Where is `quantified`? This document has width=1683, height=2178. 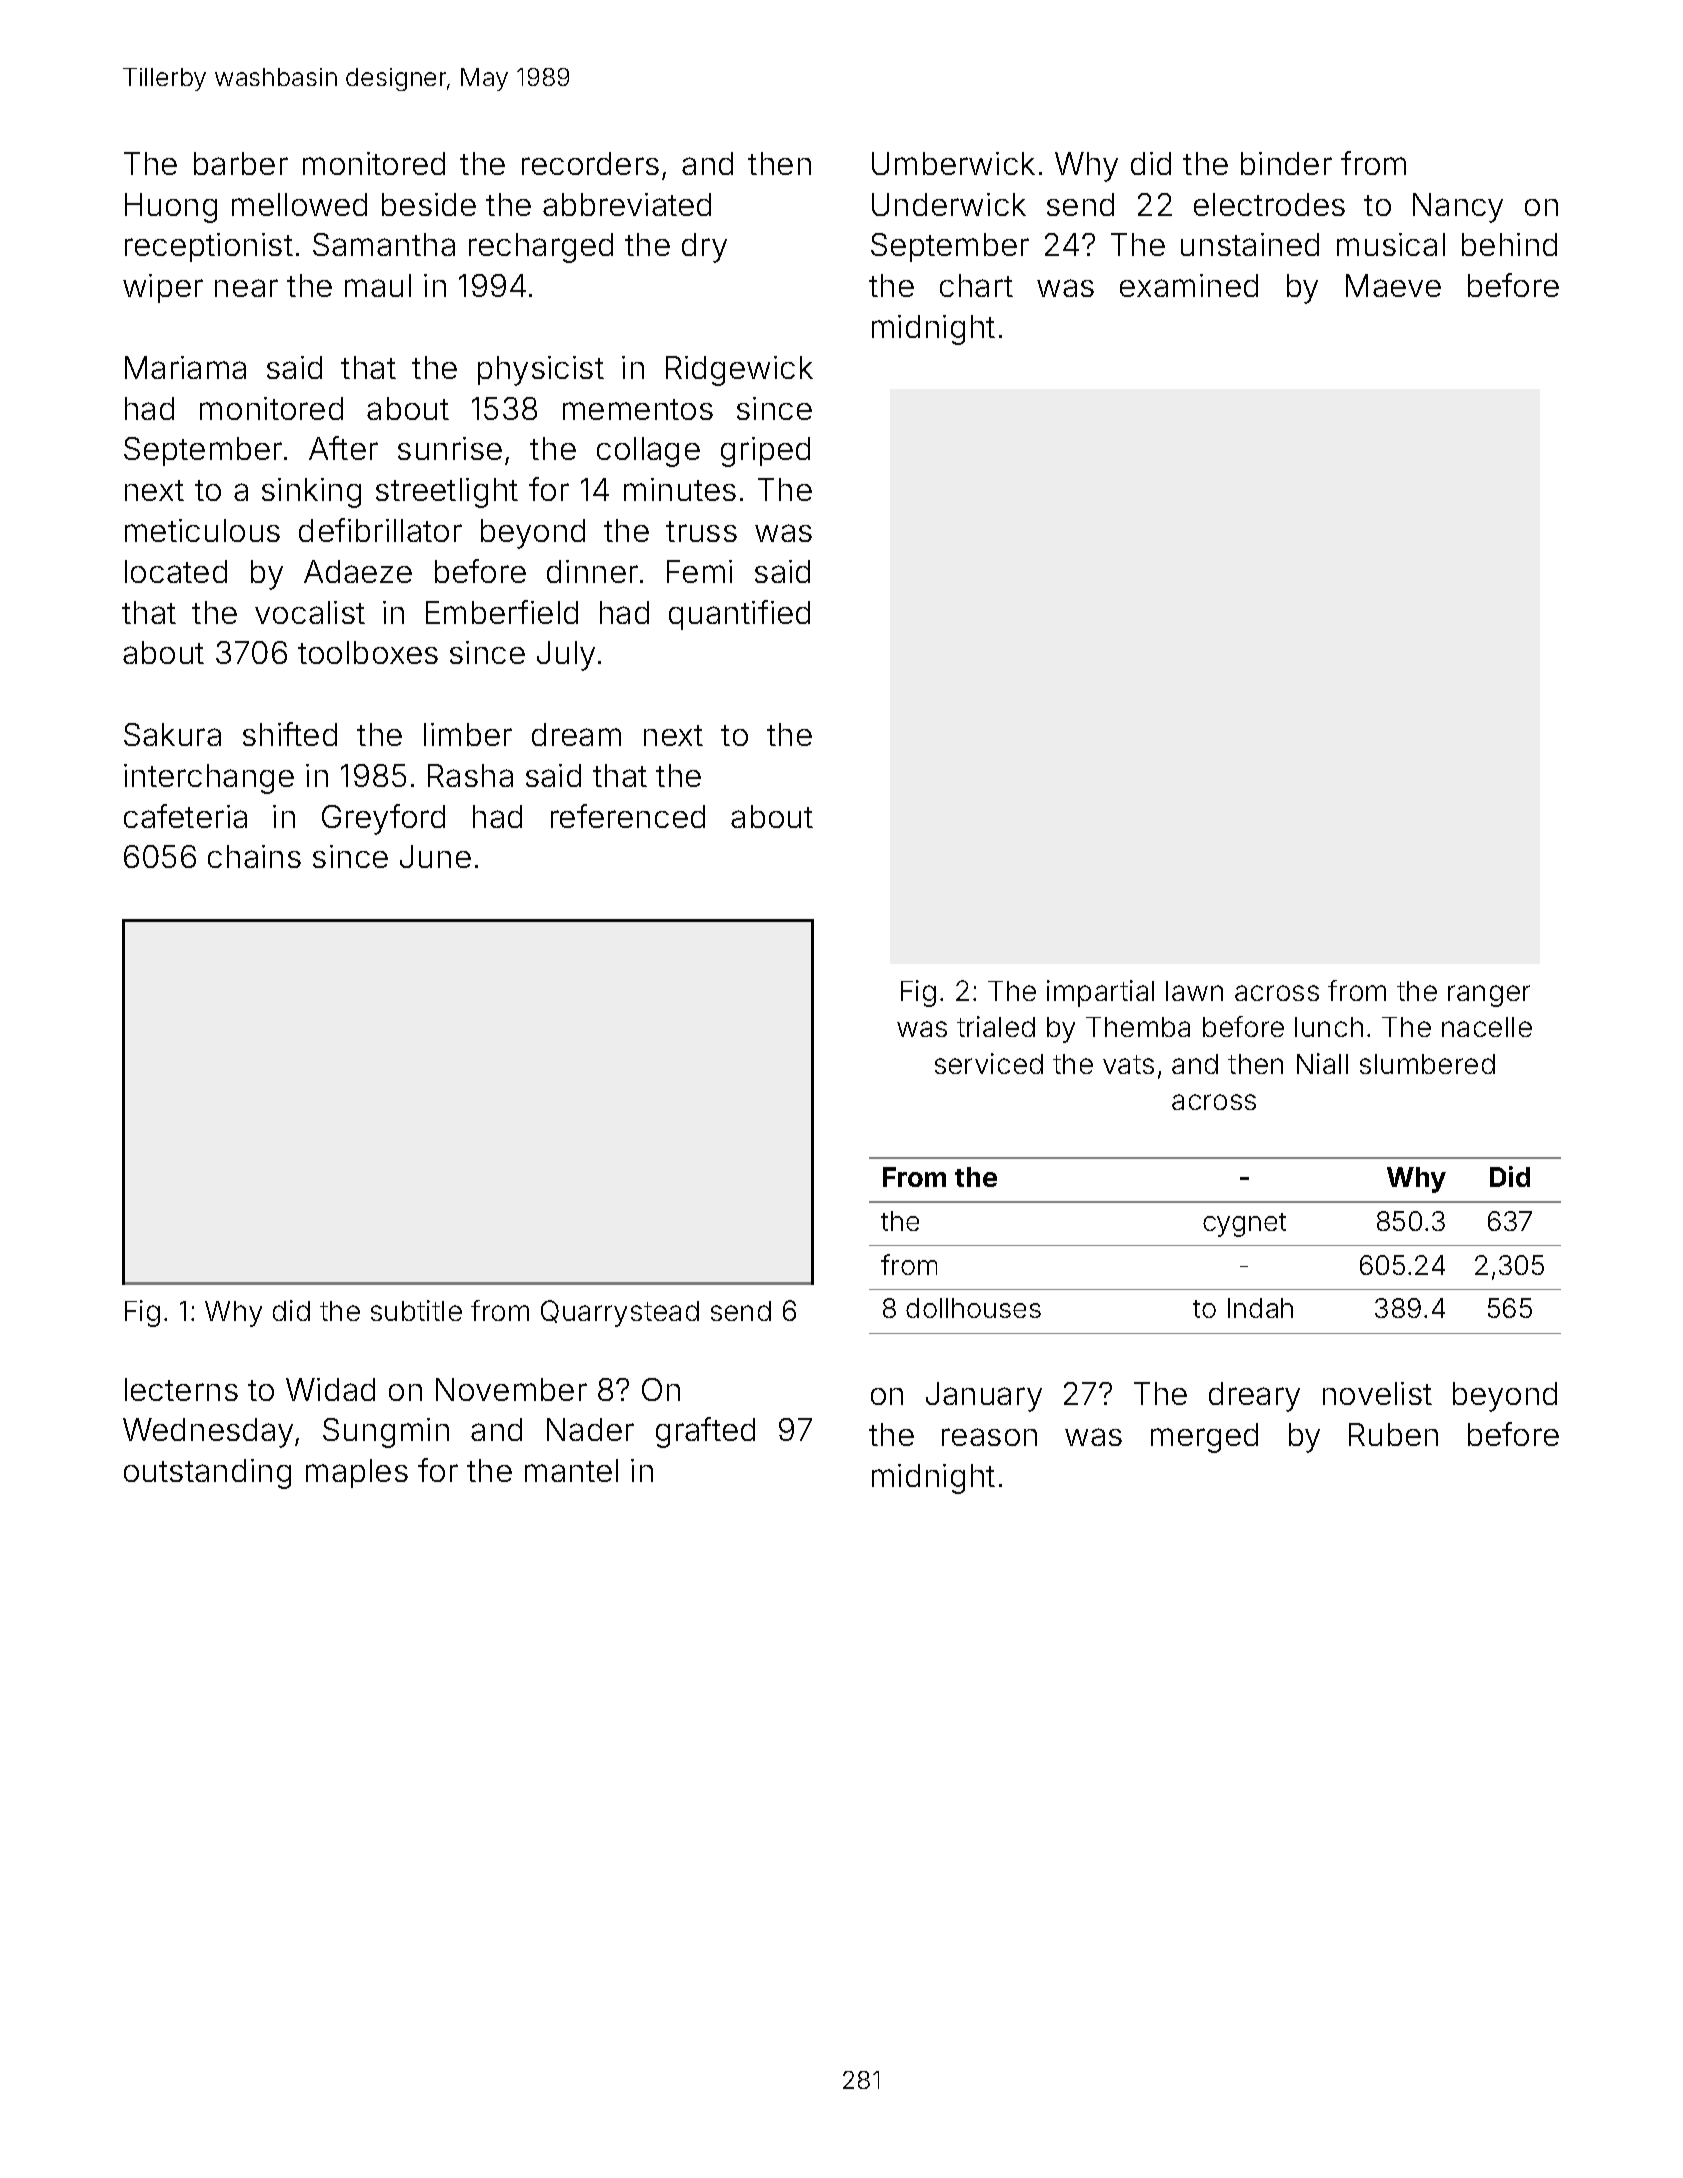
quantified is located at coordinates (739, 615).
